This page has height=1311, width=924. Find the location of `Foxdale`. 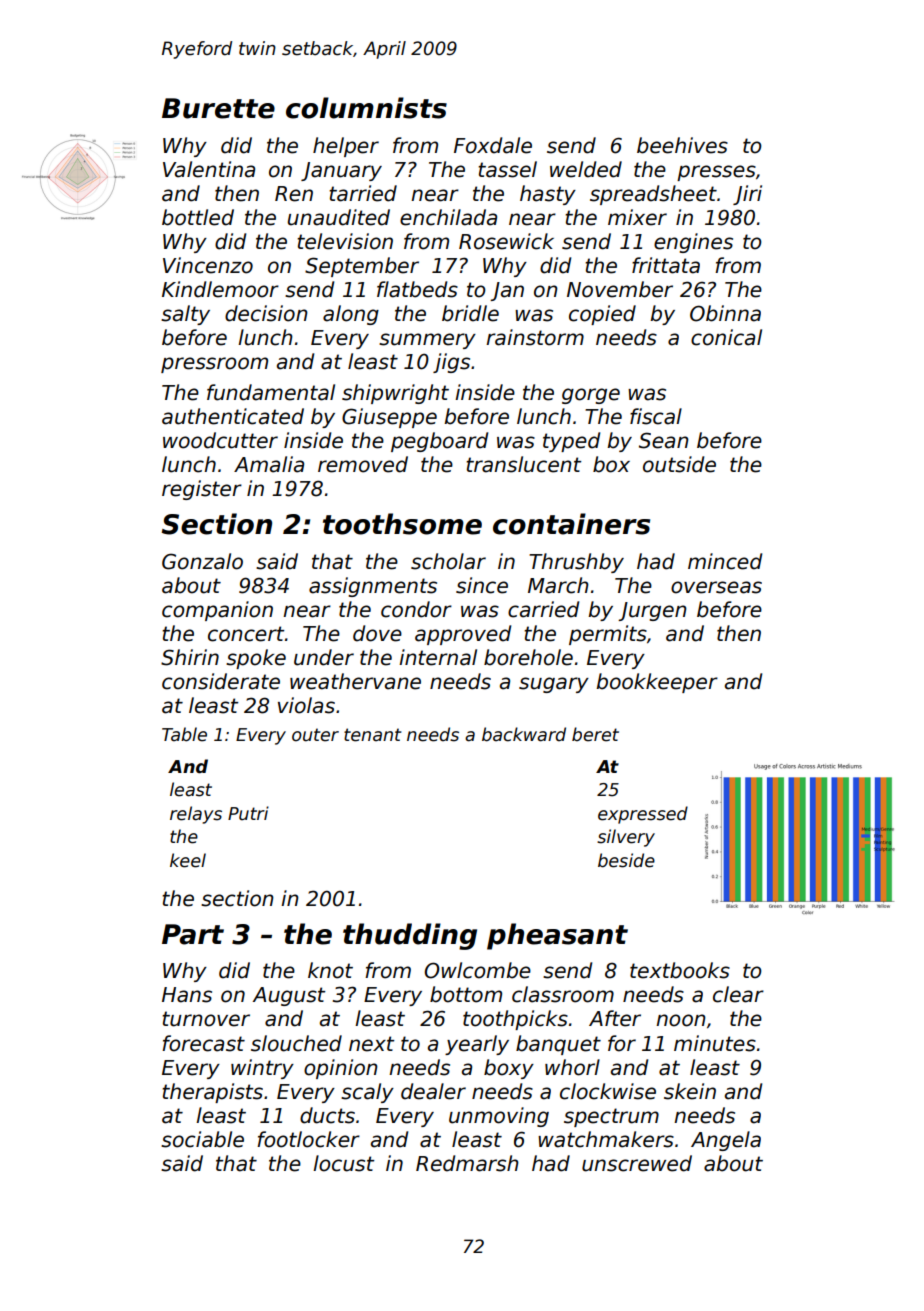

Foxdale is located at coordinates (493, 145).
